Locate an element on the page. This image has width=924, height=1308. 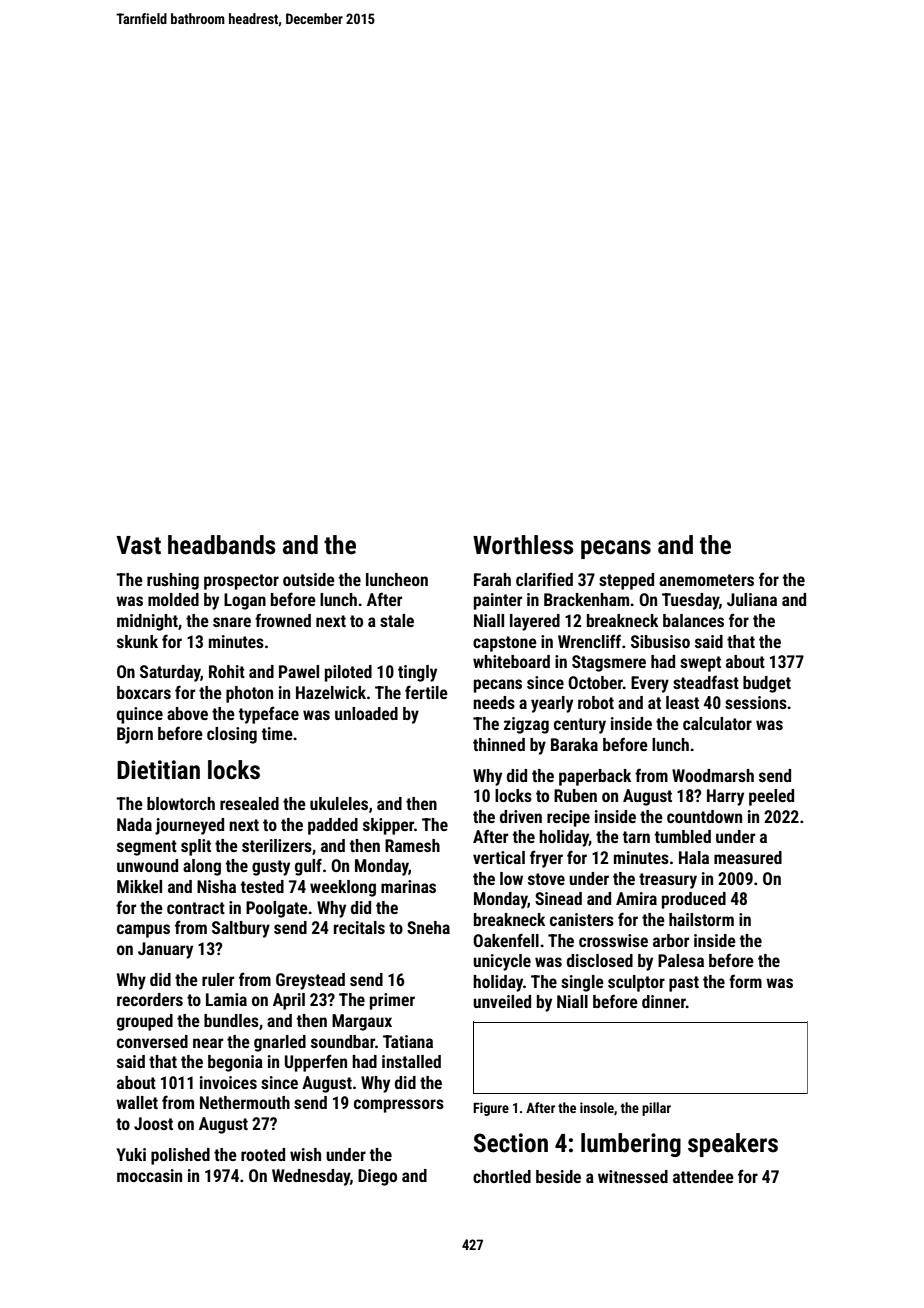
Oakenfell is located at coordinates (506, 940).
